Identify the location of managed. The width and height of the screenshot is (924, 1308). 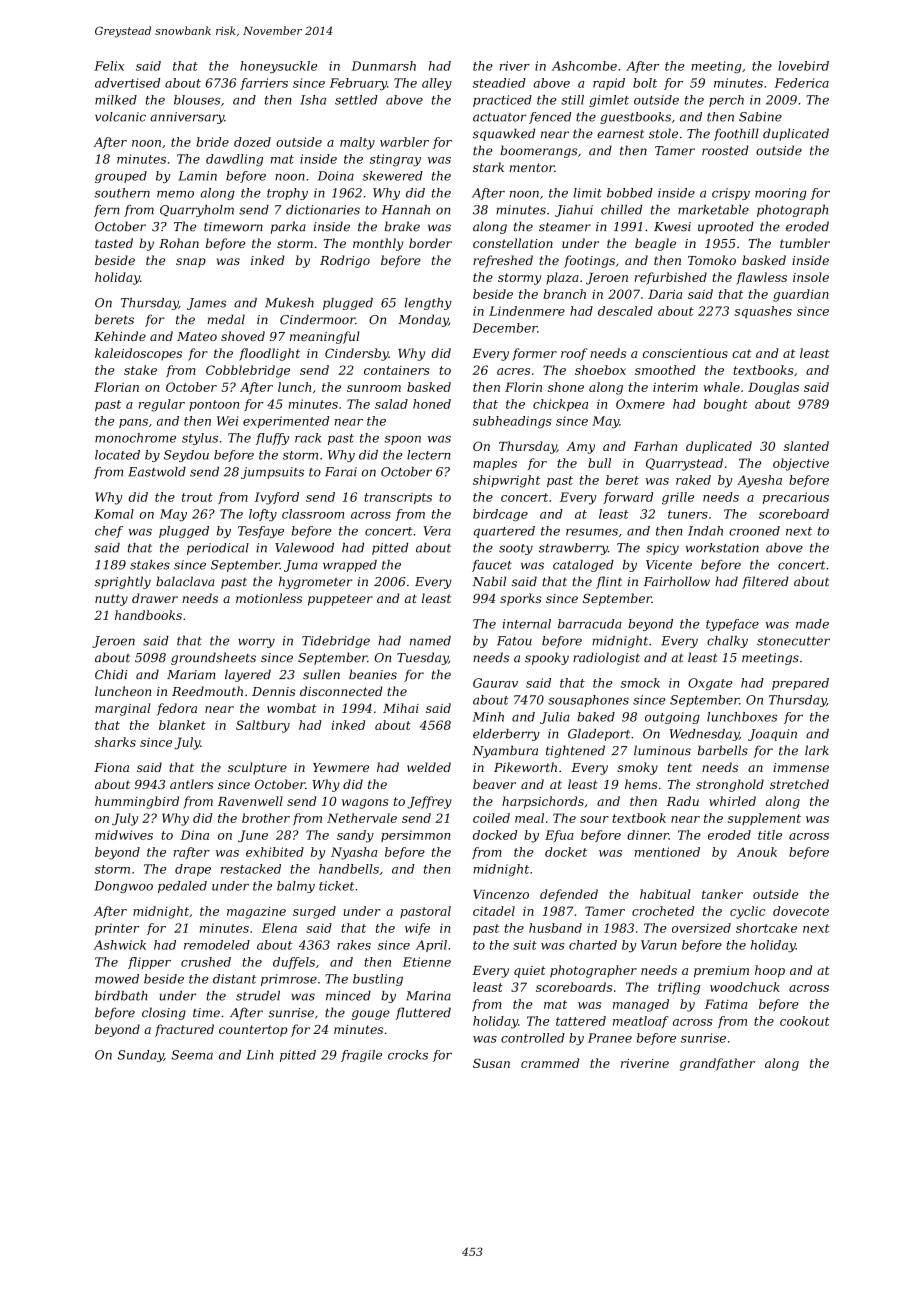
(641, 1005).
